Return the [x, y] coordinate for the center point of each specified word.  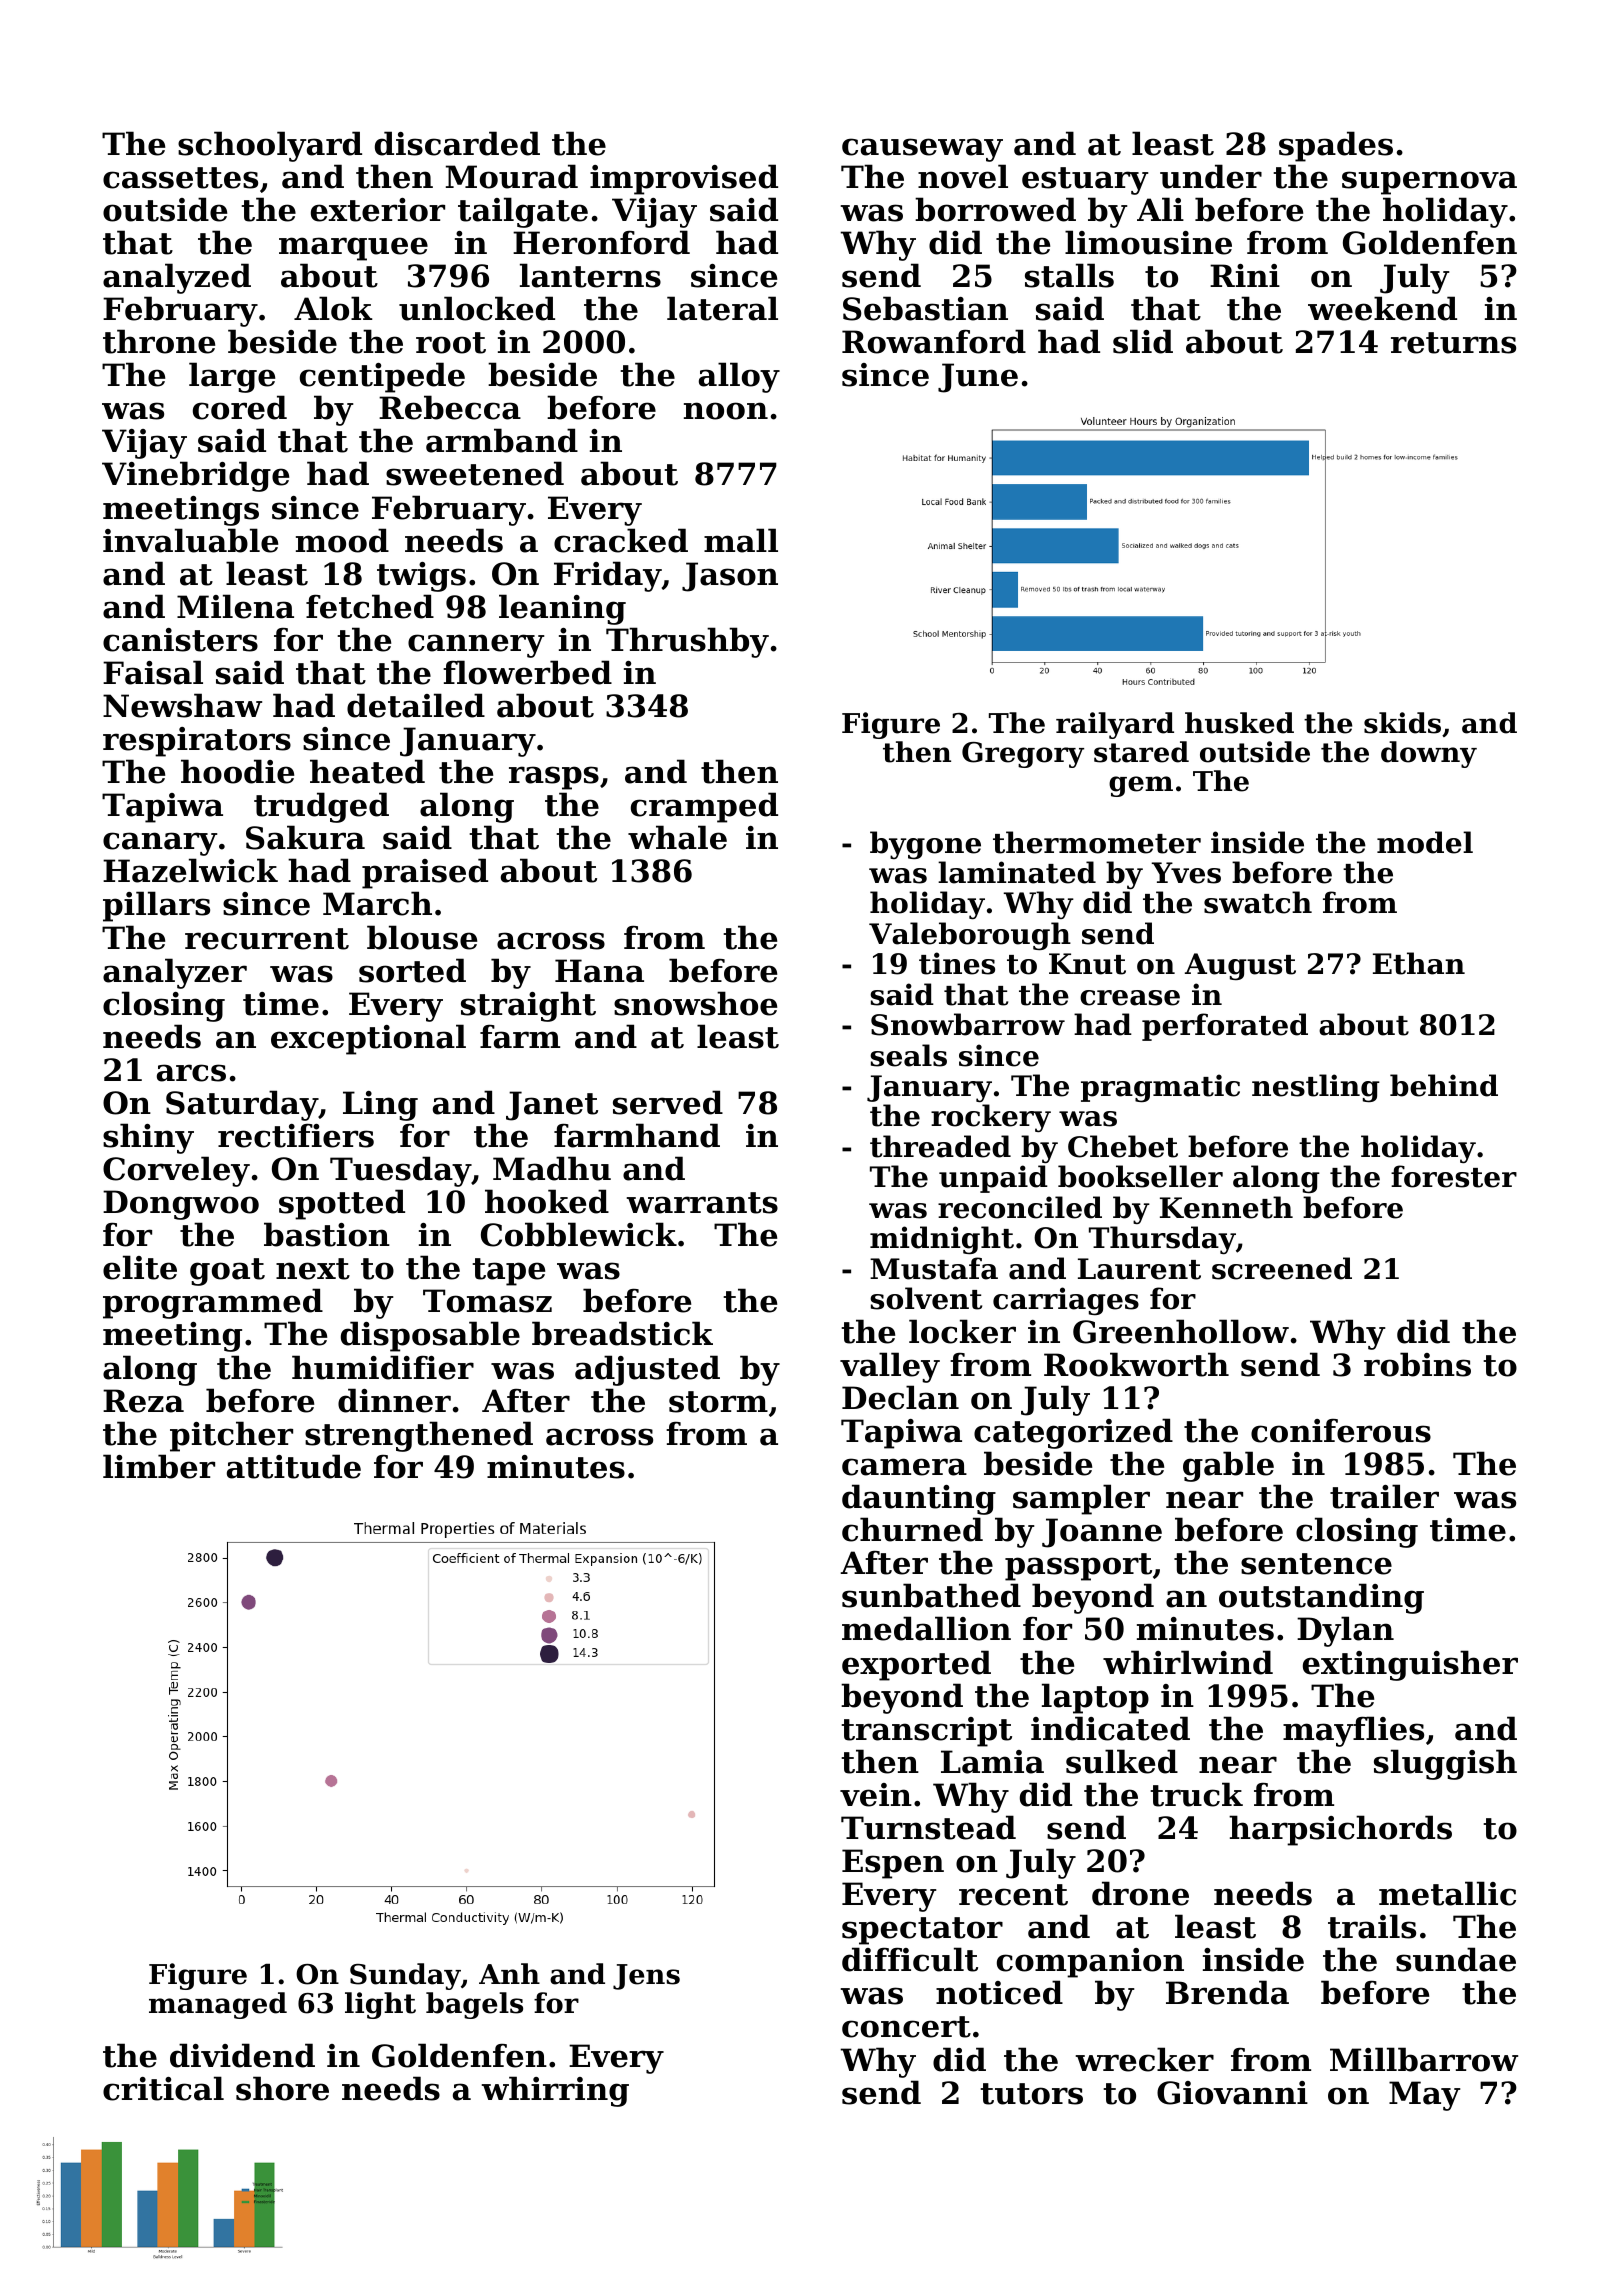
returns [1453, 343]
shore [282, 2088]
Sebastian [925, 308]
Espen [893, 1864]
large [232, 377]
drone [1140, 1893]
